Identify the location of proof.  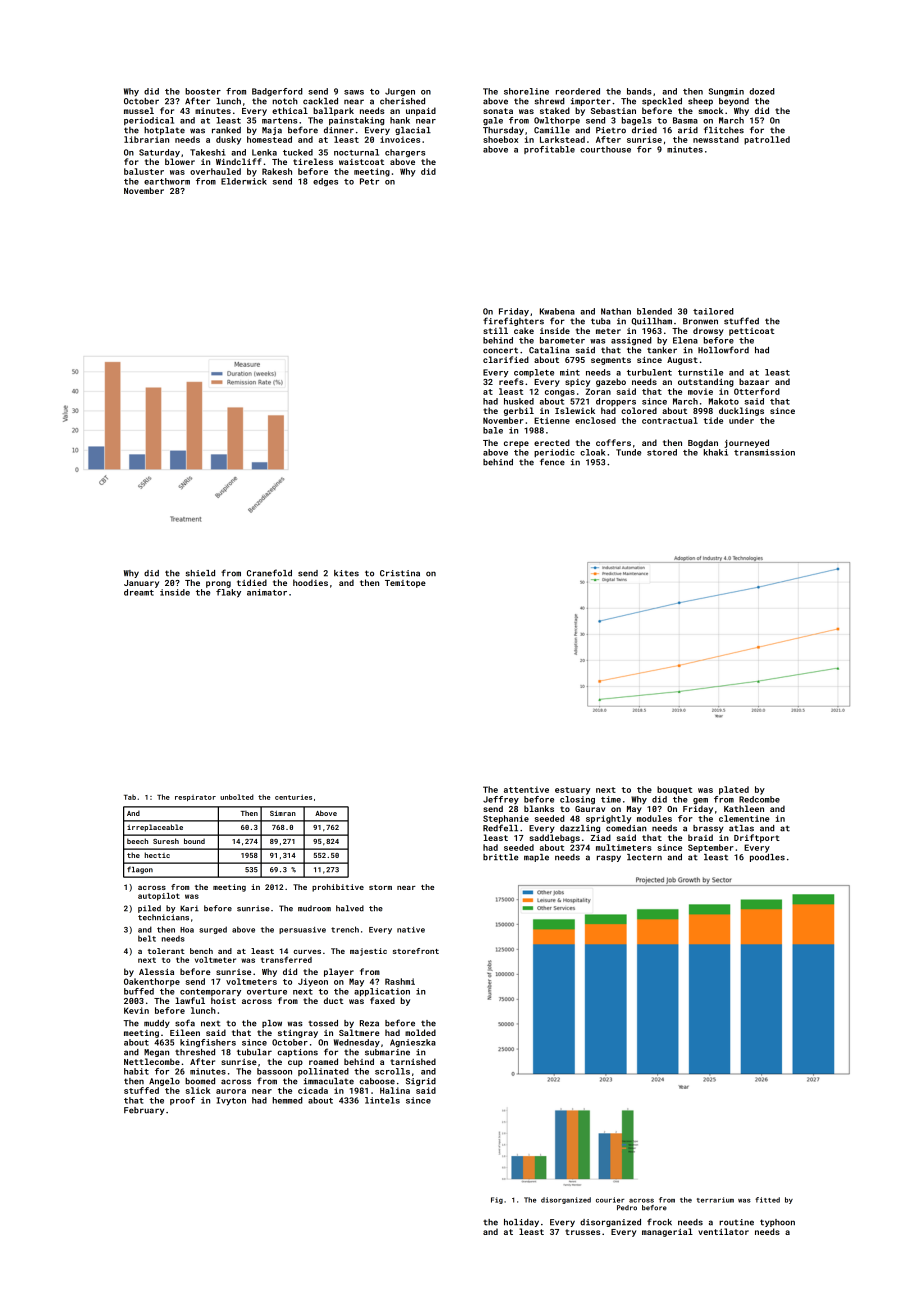
(182, 1101).
